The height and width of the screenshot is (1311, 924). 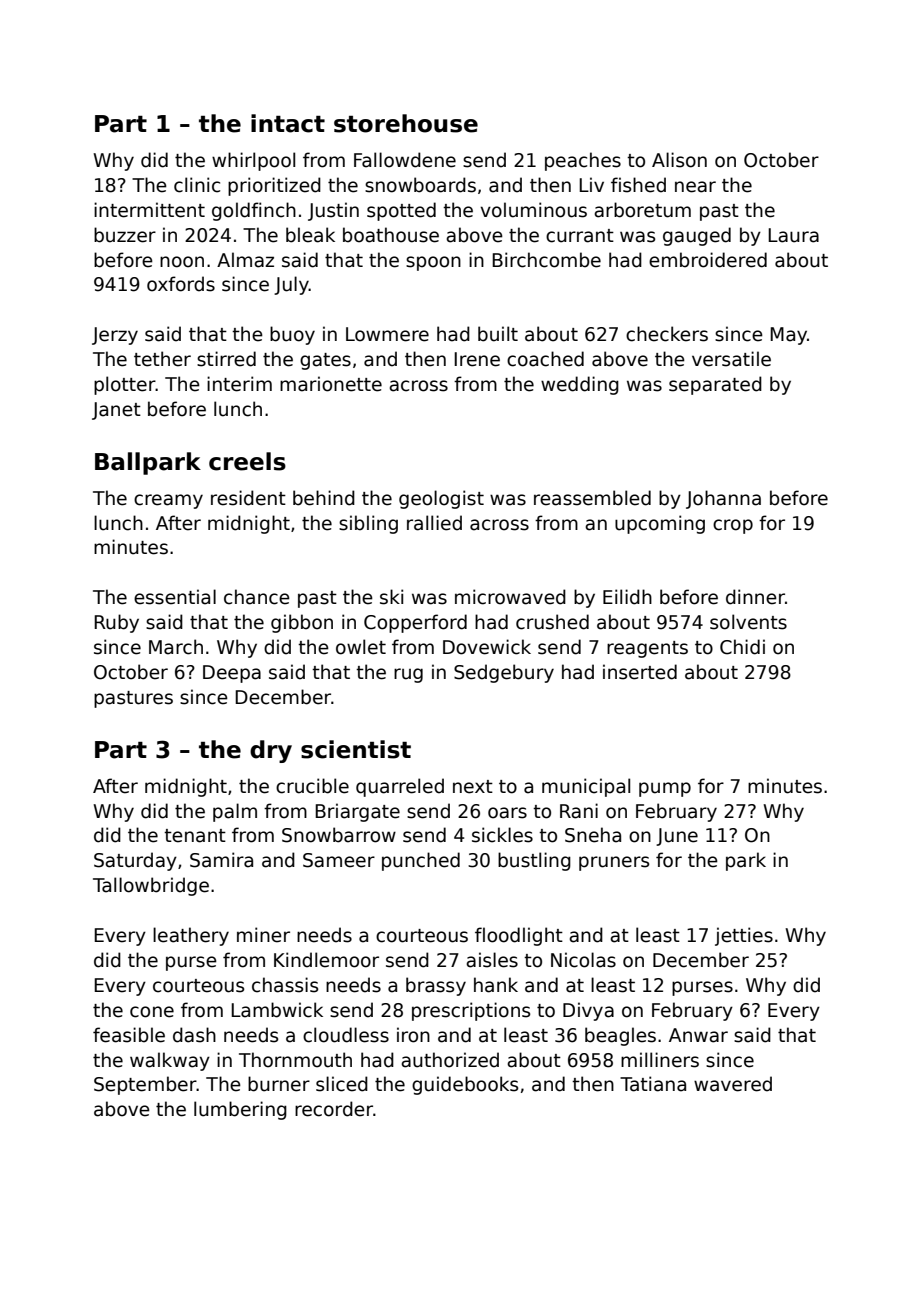 What do you see at coordinates (465, 1085) in the screenshot?
I see `guidebooks` at bounding box center [465, 1085].
